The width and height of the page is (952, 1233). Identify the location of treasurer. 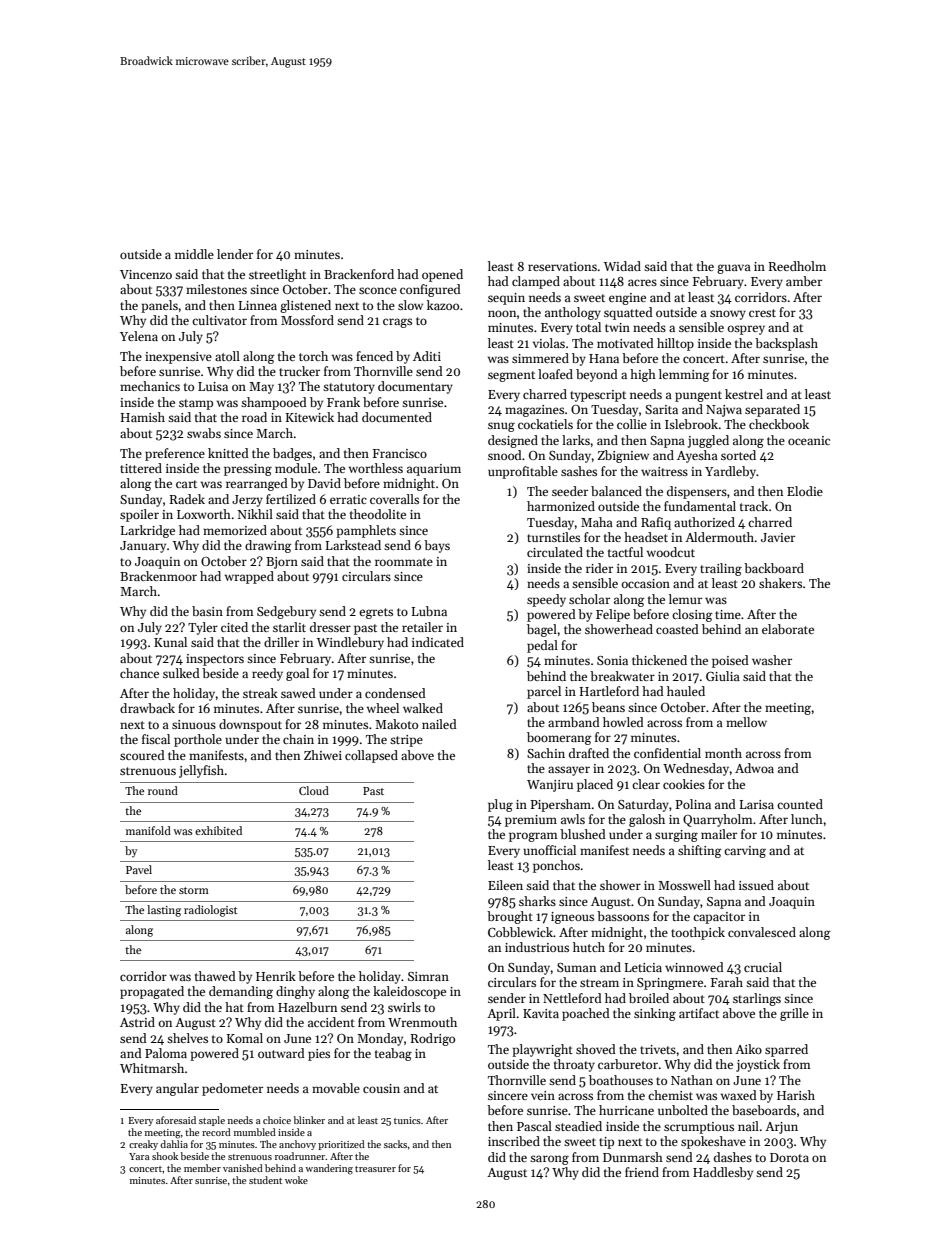
(375, 1169).
